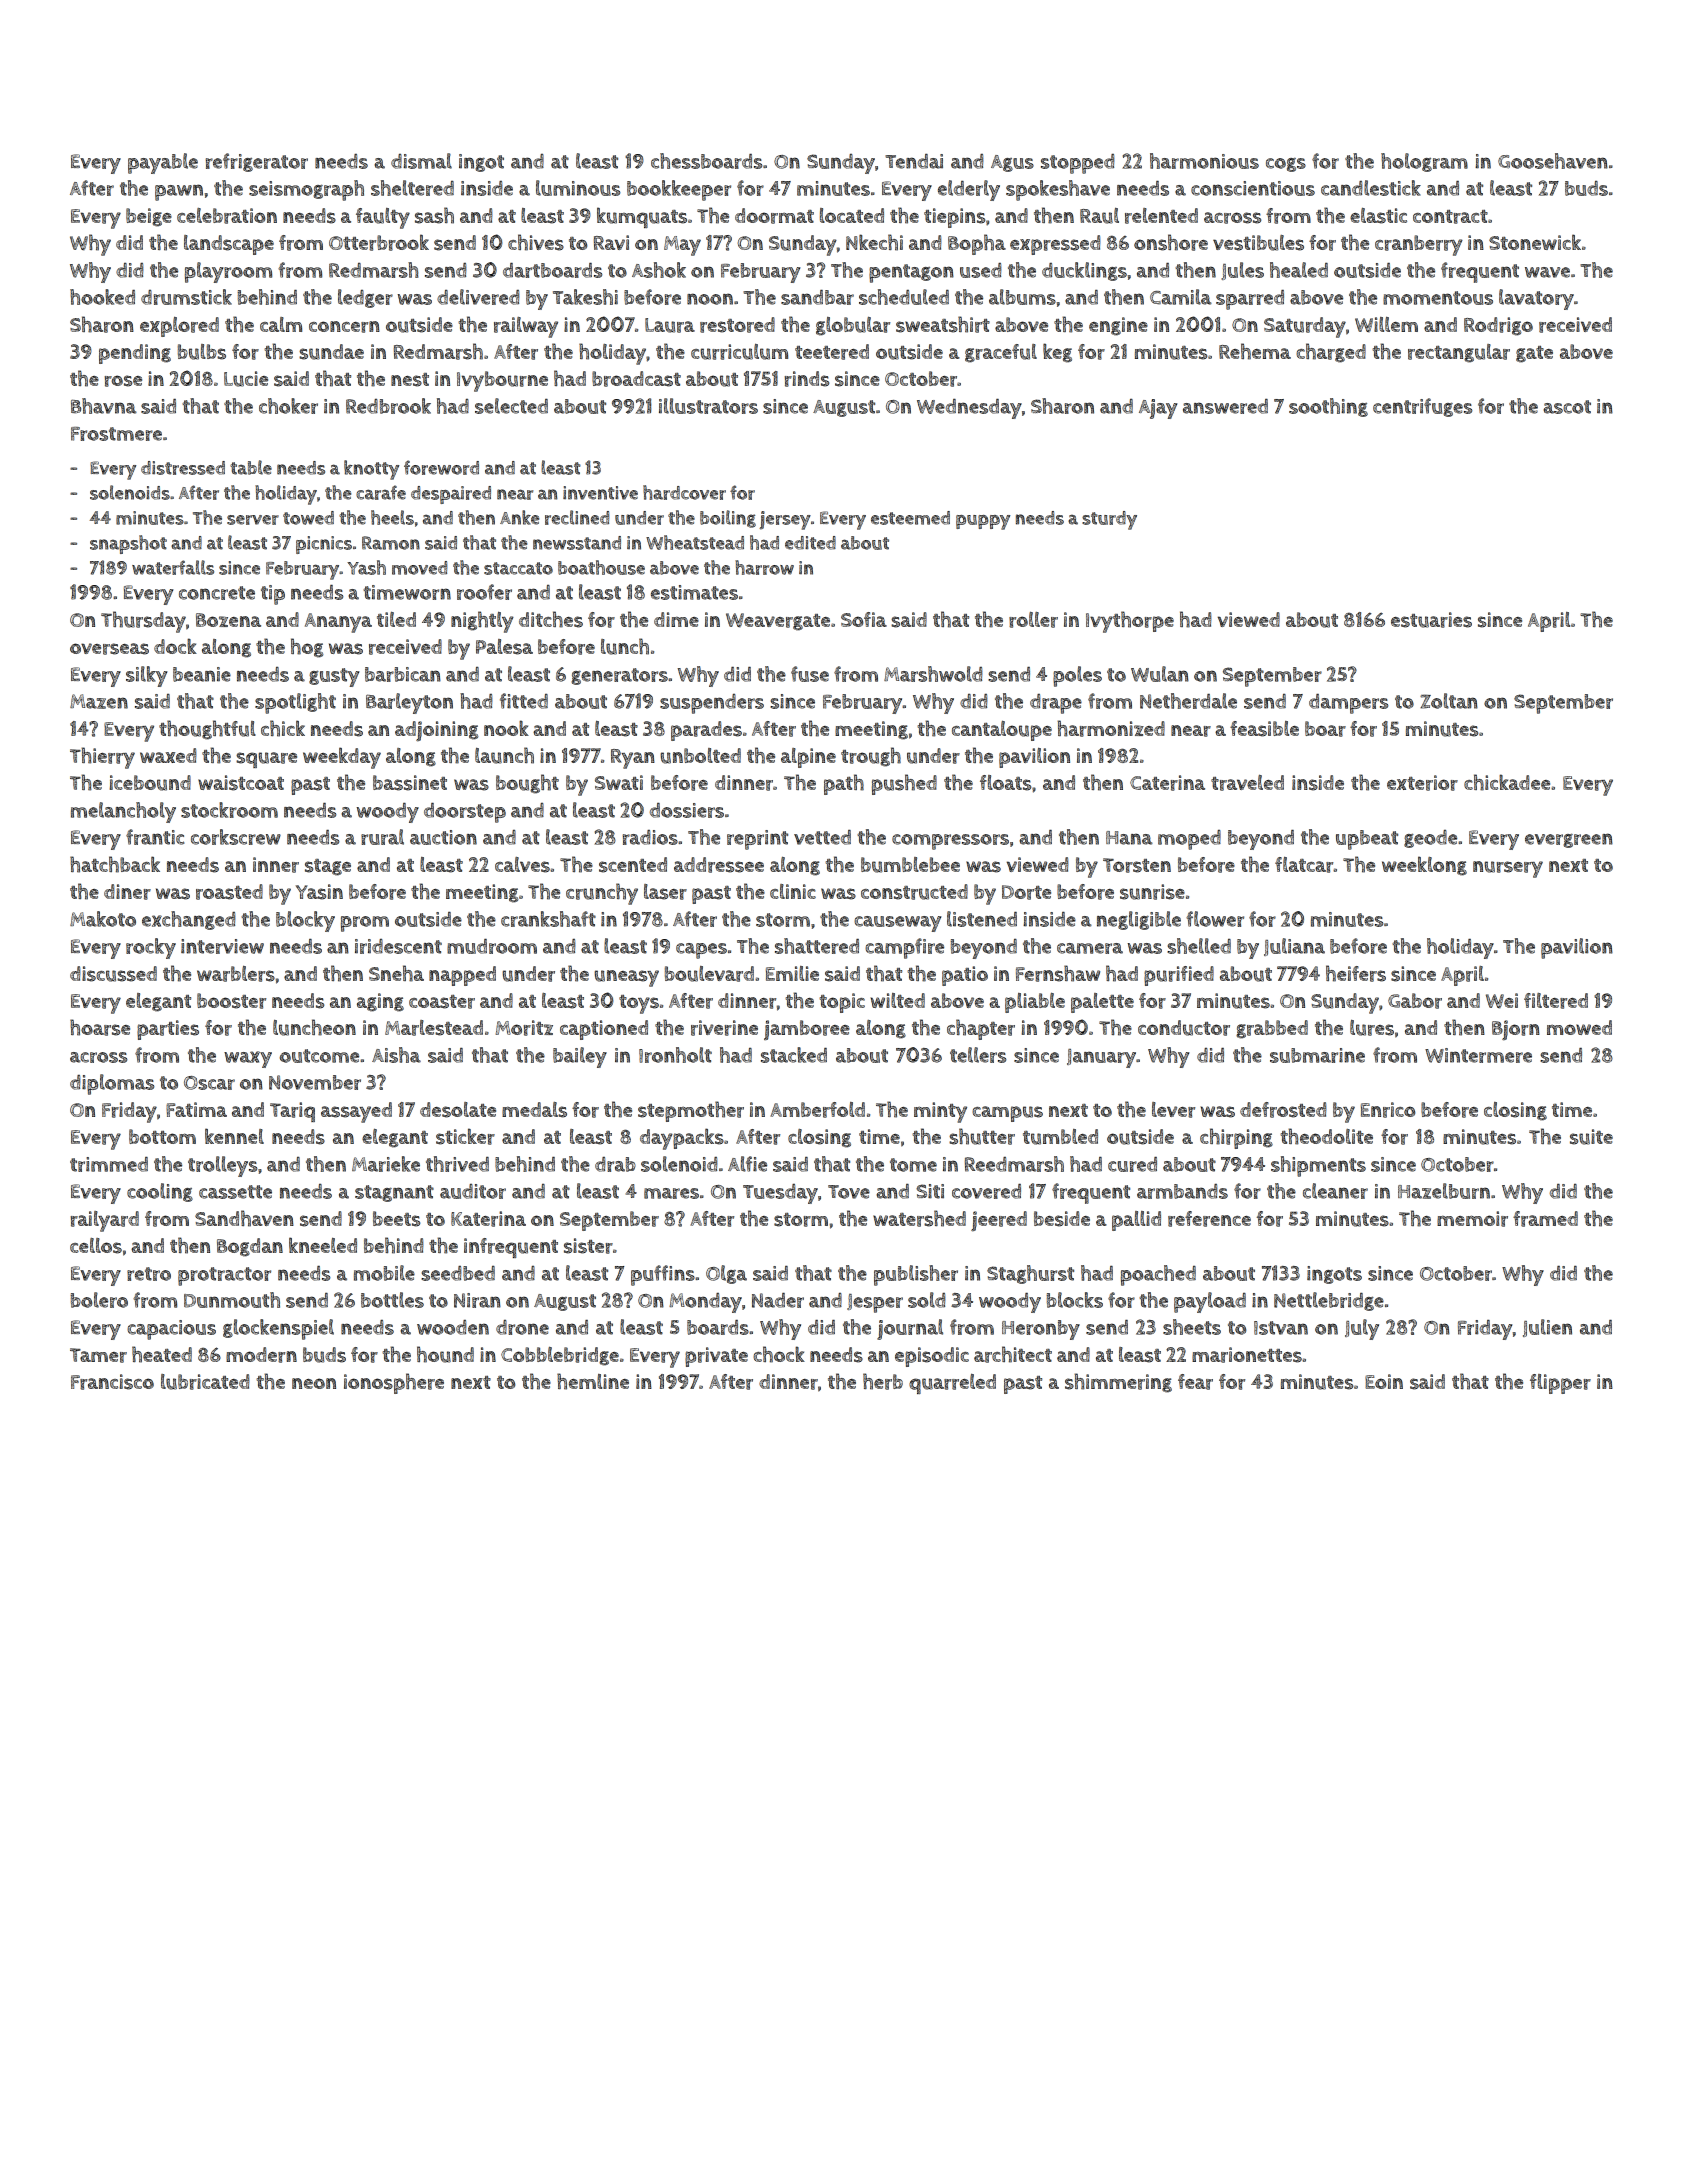 The image size is (1683, 2178). I want to click on fuse, so click(810, 674).
